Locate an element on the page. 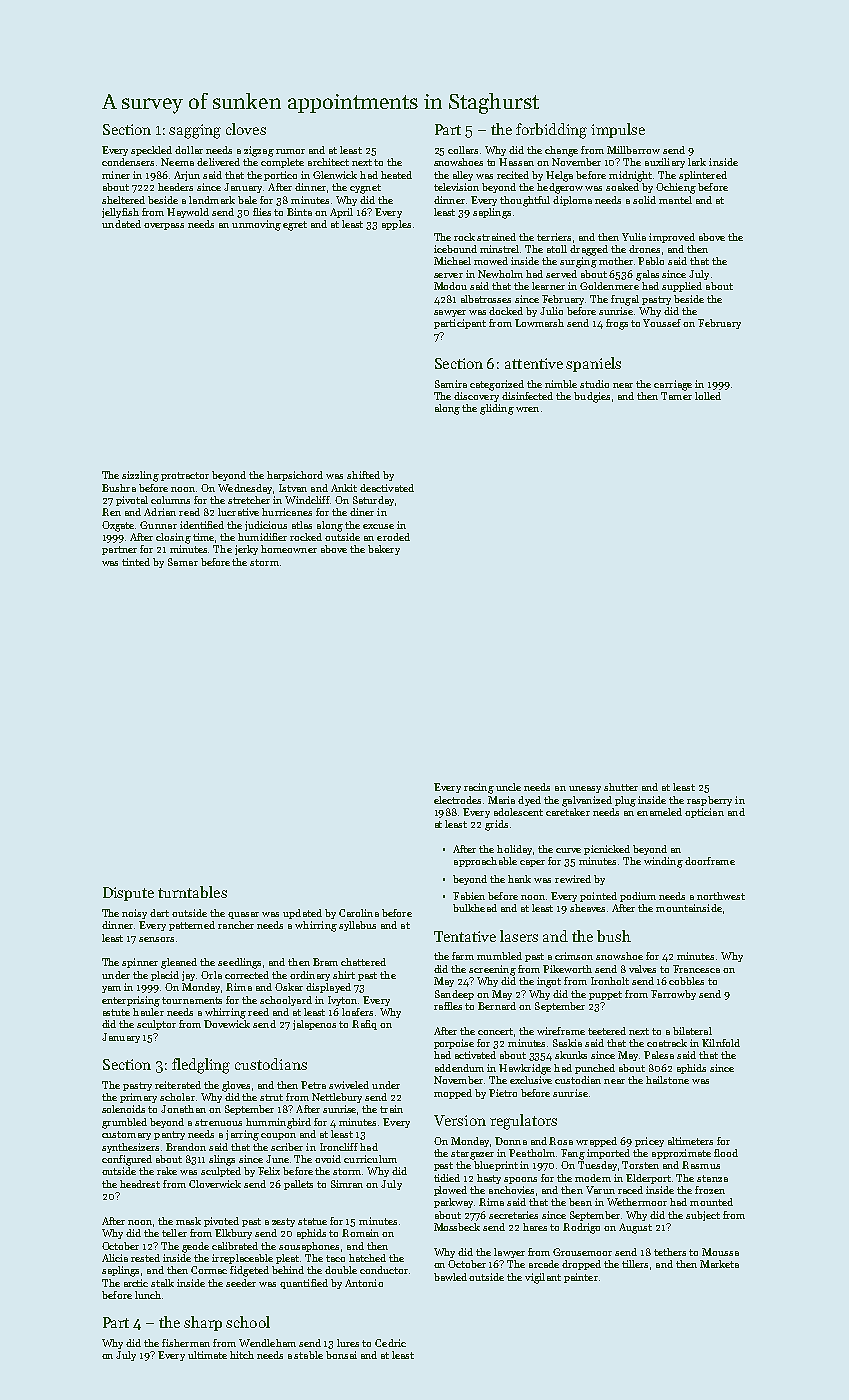 The width and height of the image is (849, 1400). Francesca is located at coordinates (696, 969).
